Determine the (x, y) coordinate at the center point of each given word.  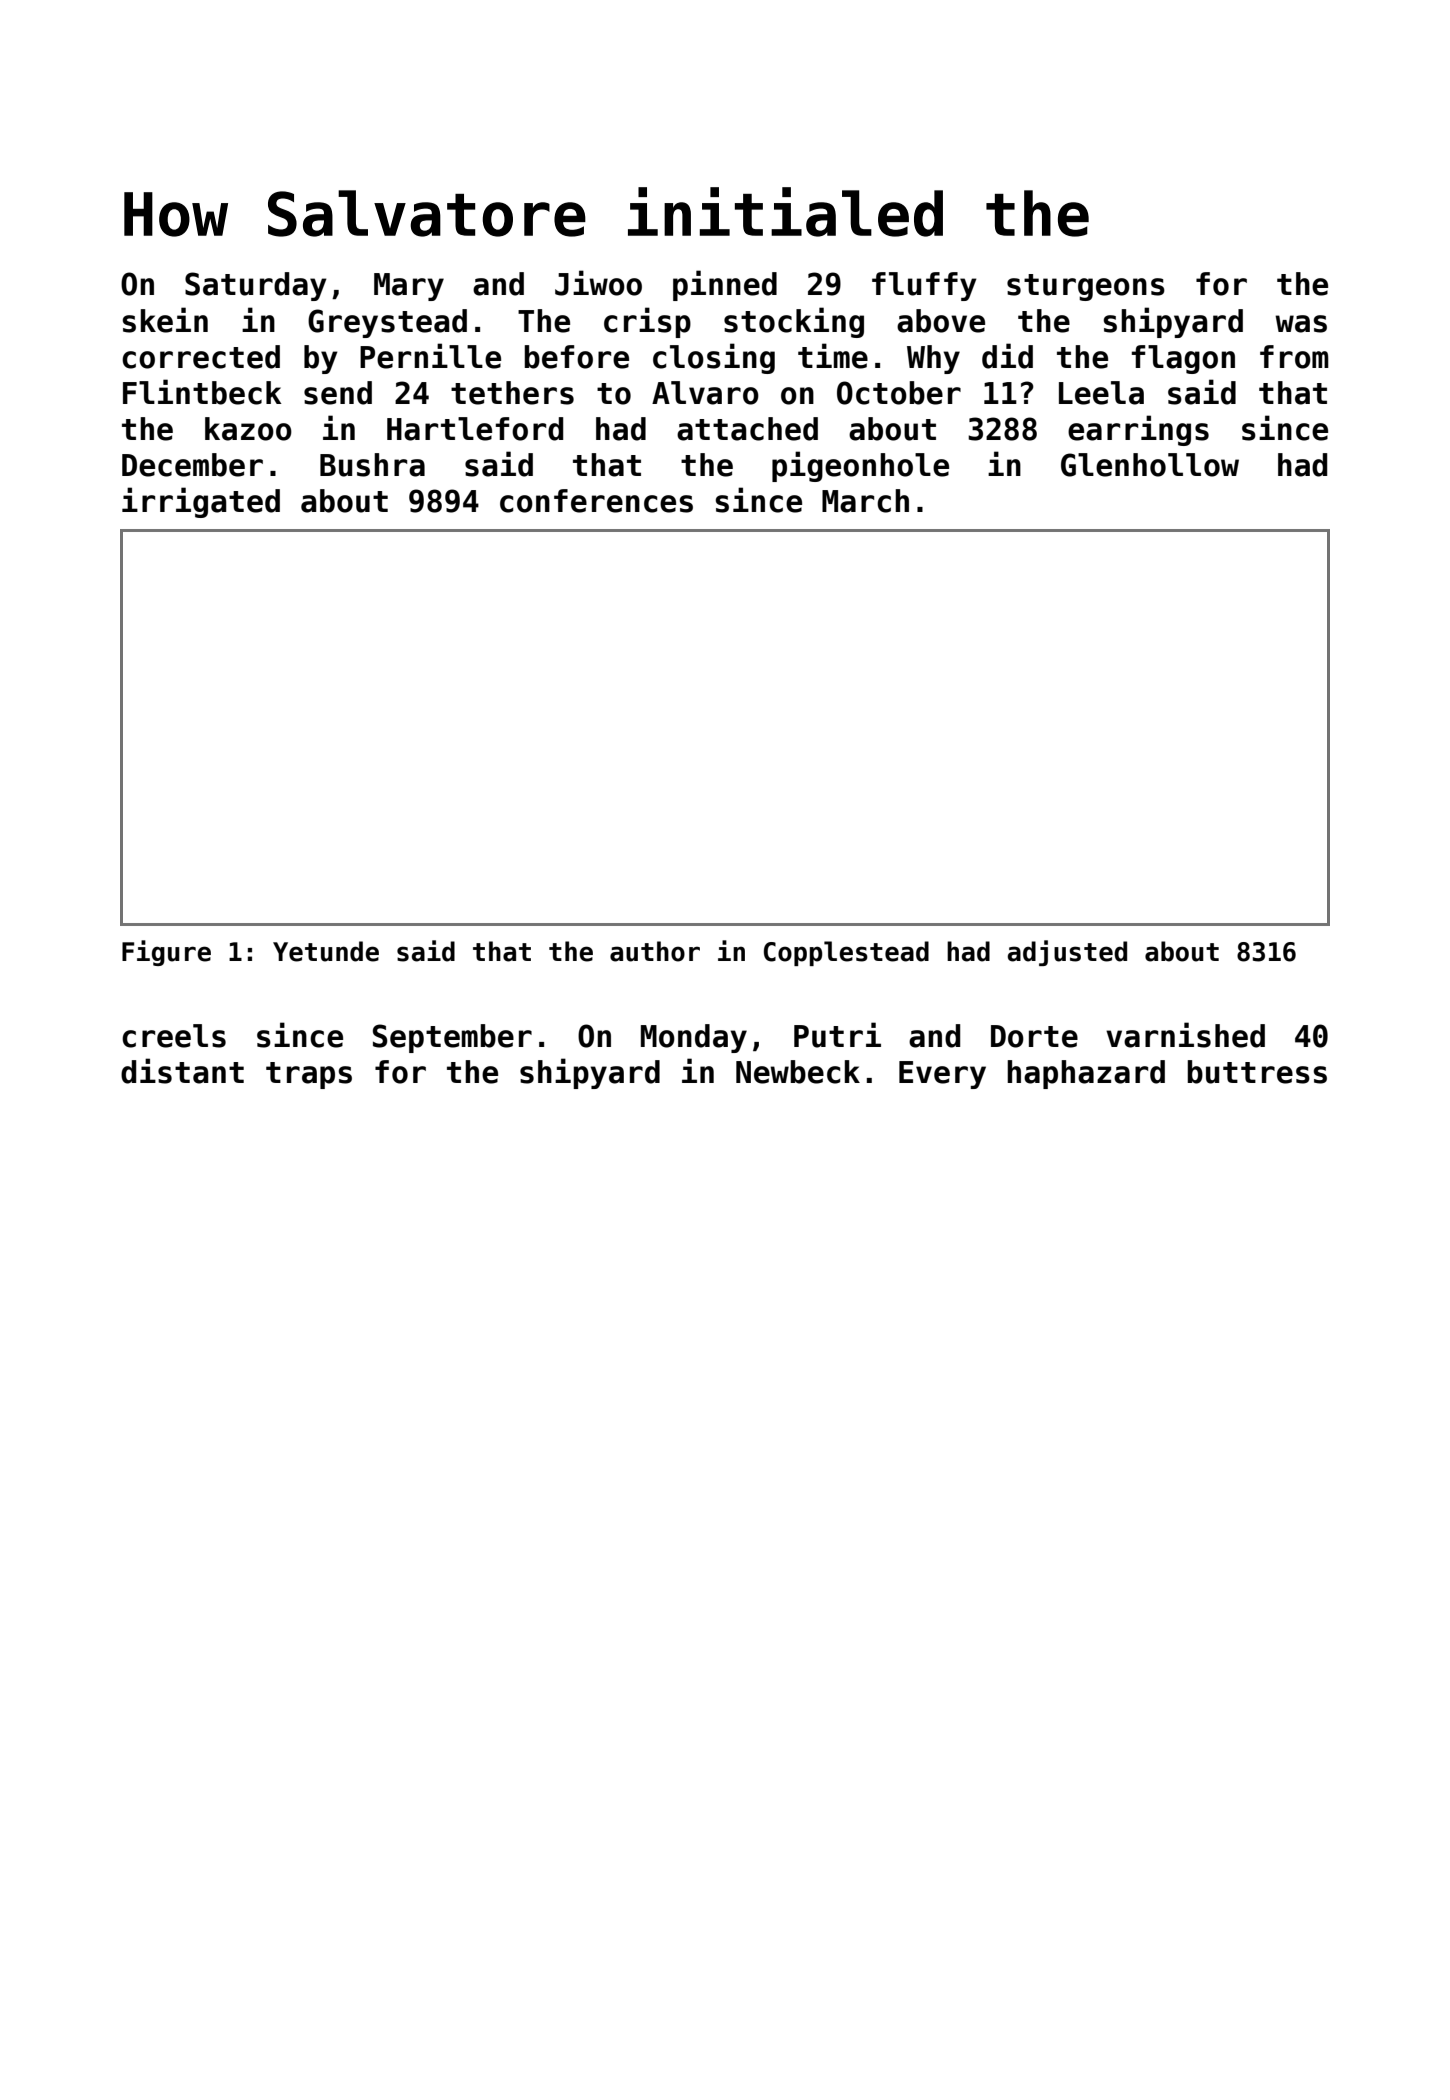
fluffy (924, 286)
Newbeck (798, 1072)
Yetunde (326, 951)
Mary (409, 287)
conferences (596, 501)
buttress (1257, 1072)
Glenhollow (1150, 465)
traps (309, 1075)
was (1301, 324)
